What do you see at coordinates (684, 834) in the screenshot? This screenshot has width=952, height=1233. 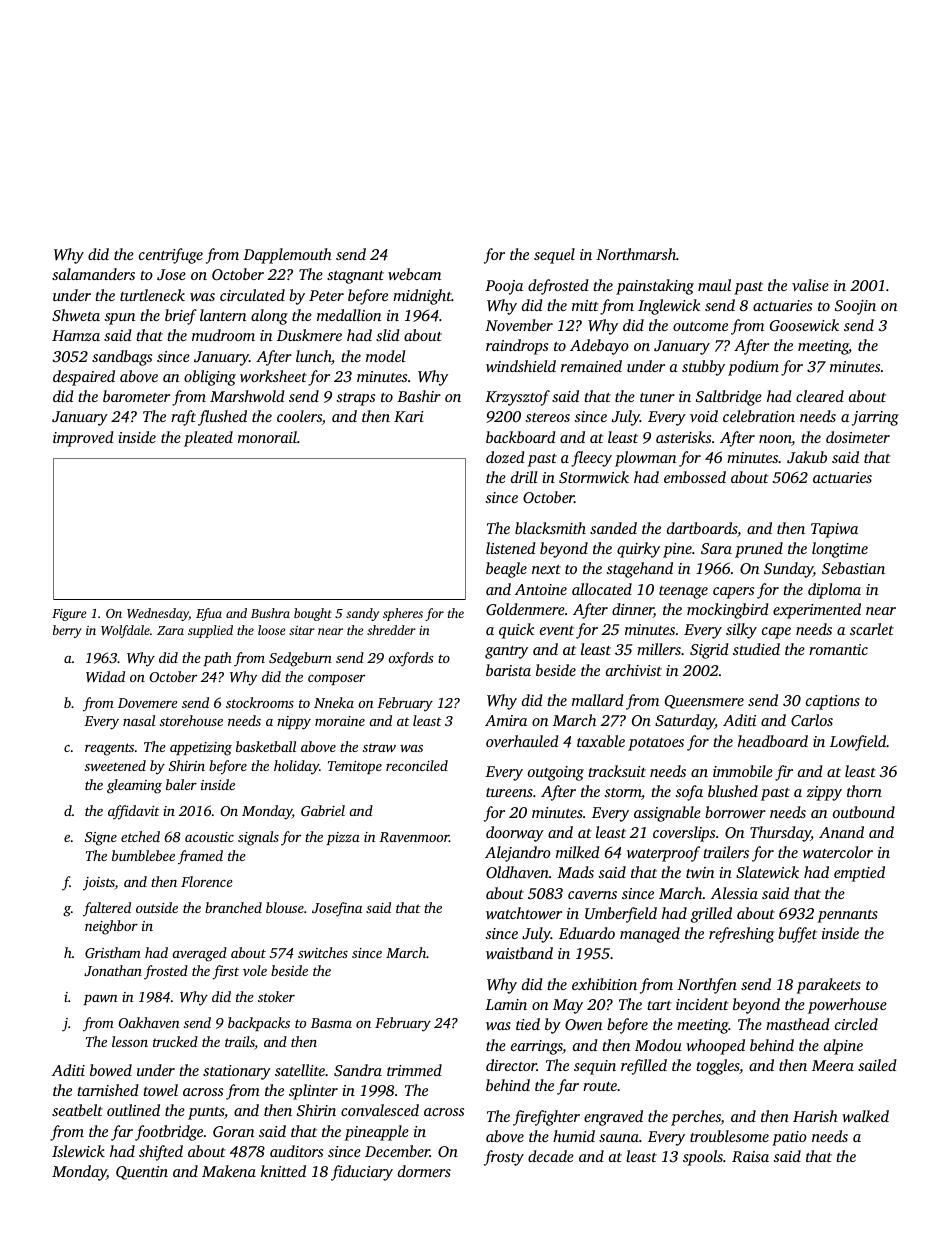 I see `coverslips` at bounding box center [684, 834].
